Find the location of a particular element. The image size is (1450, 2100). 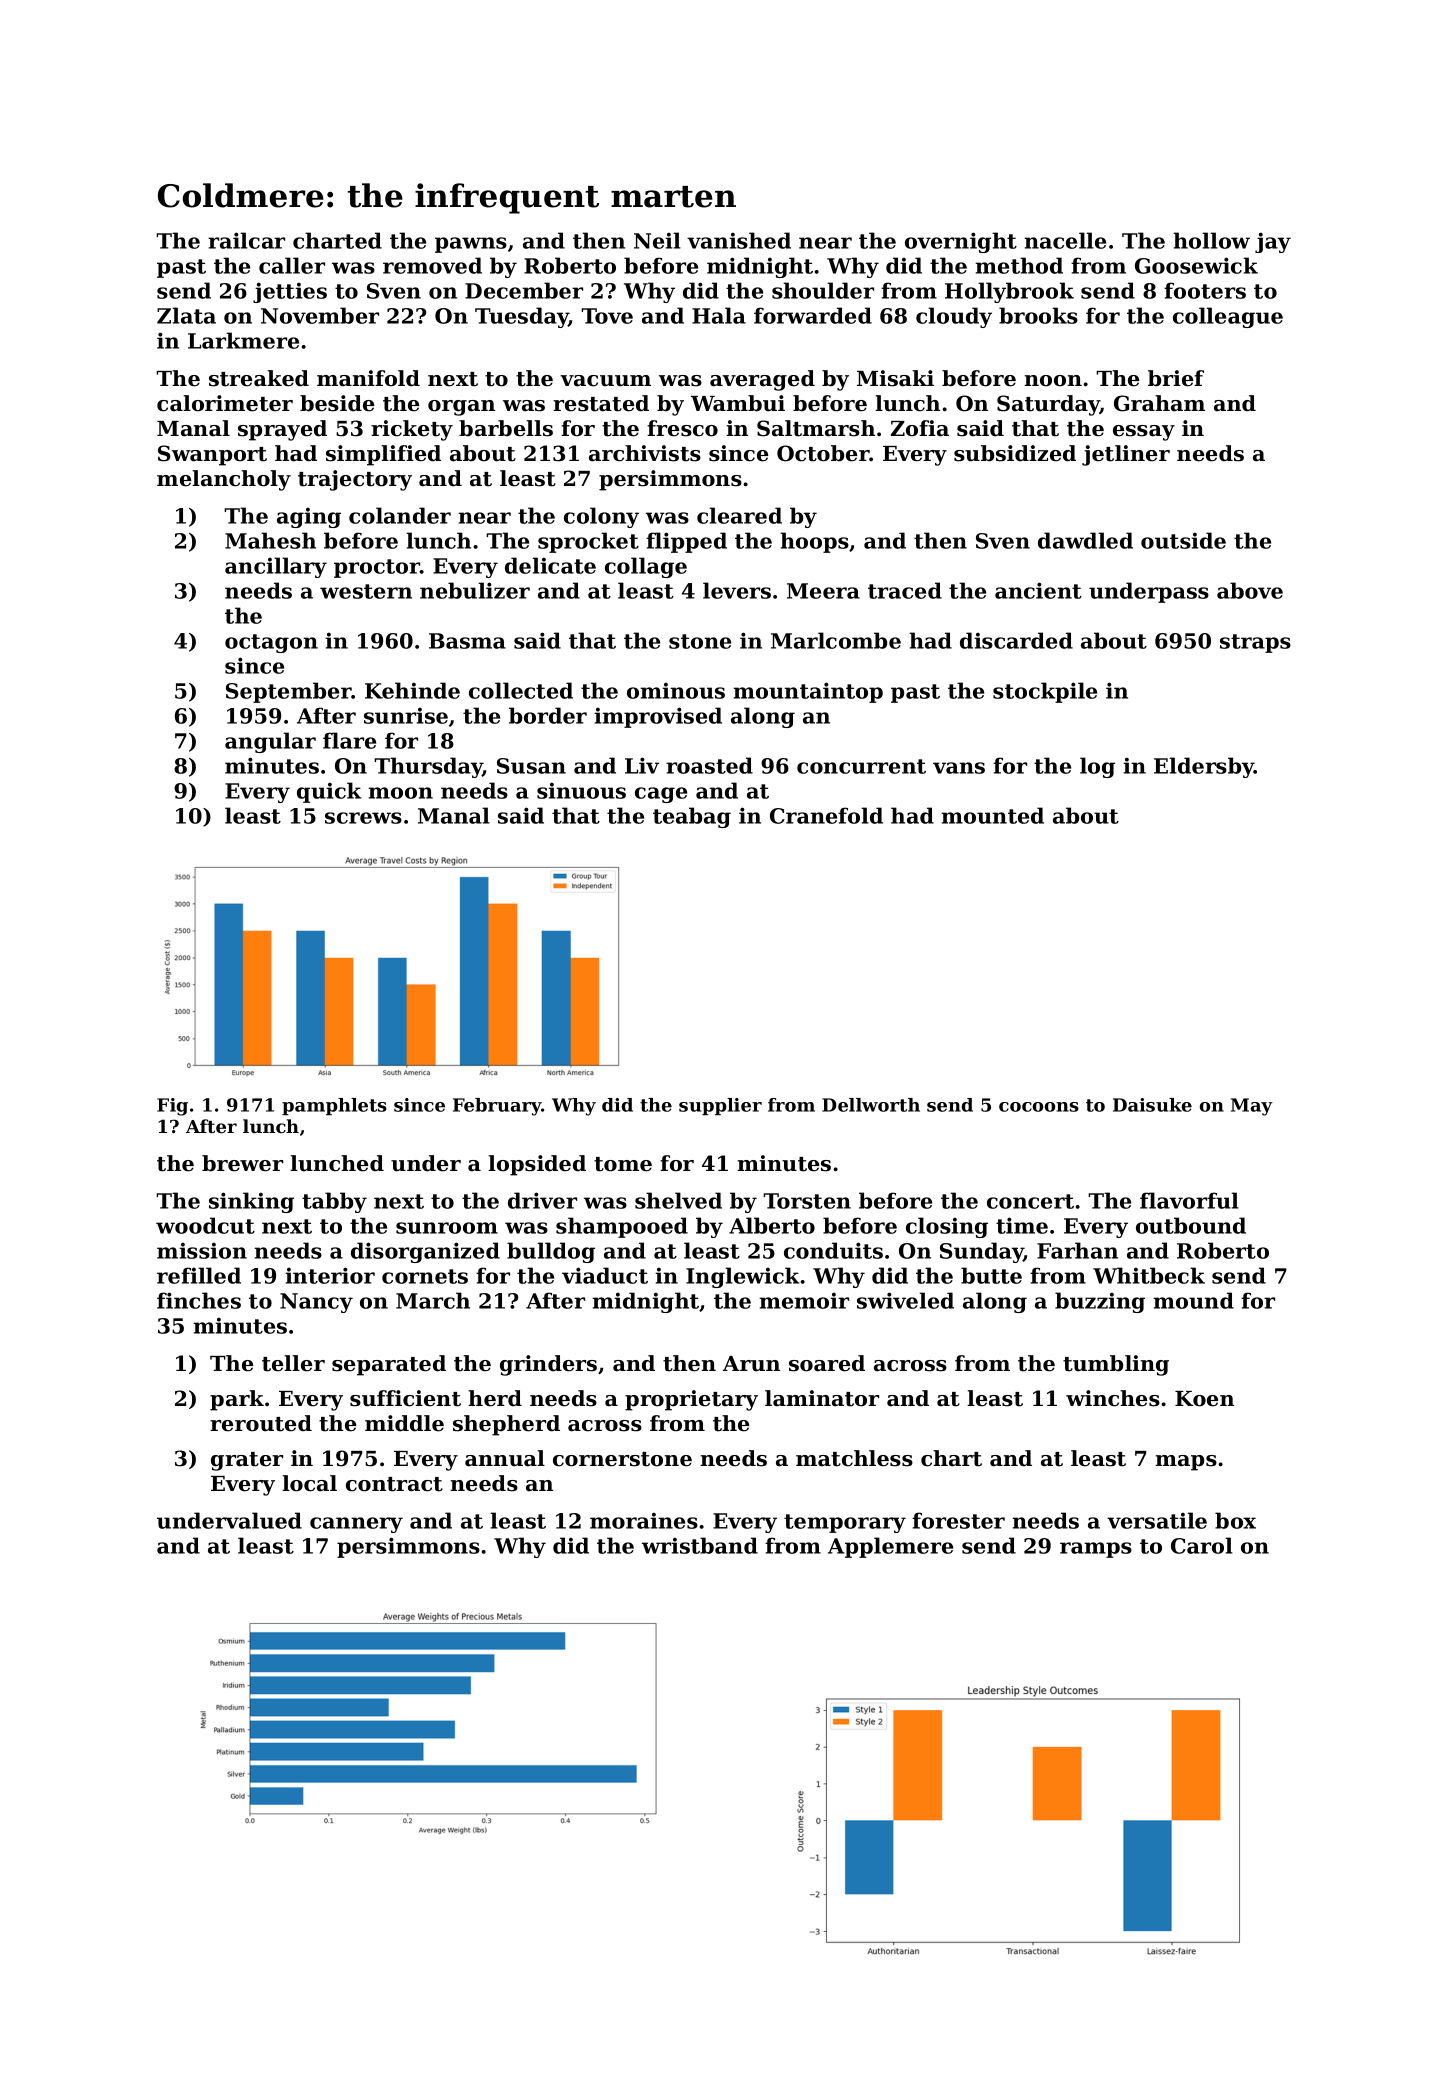

matchless is located at coordinates (854, 1458).
